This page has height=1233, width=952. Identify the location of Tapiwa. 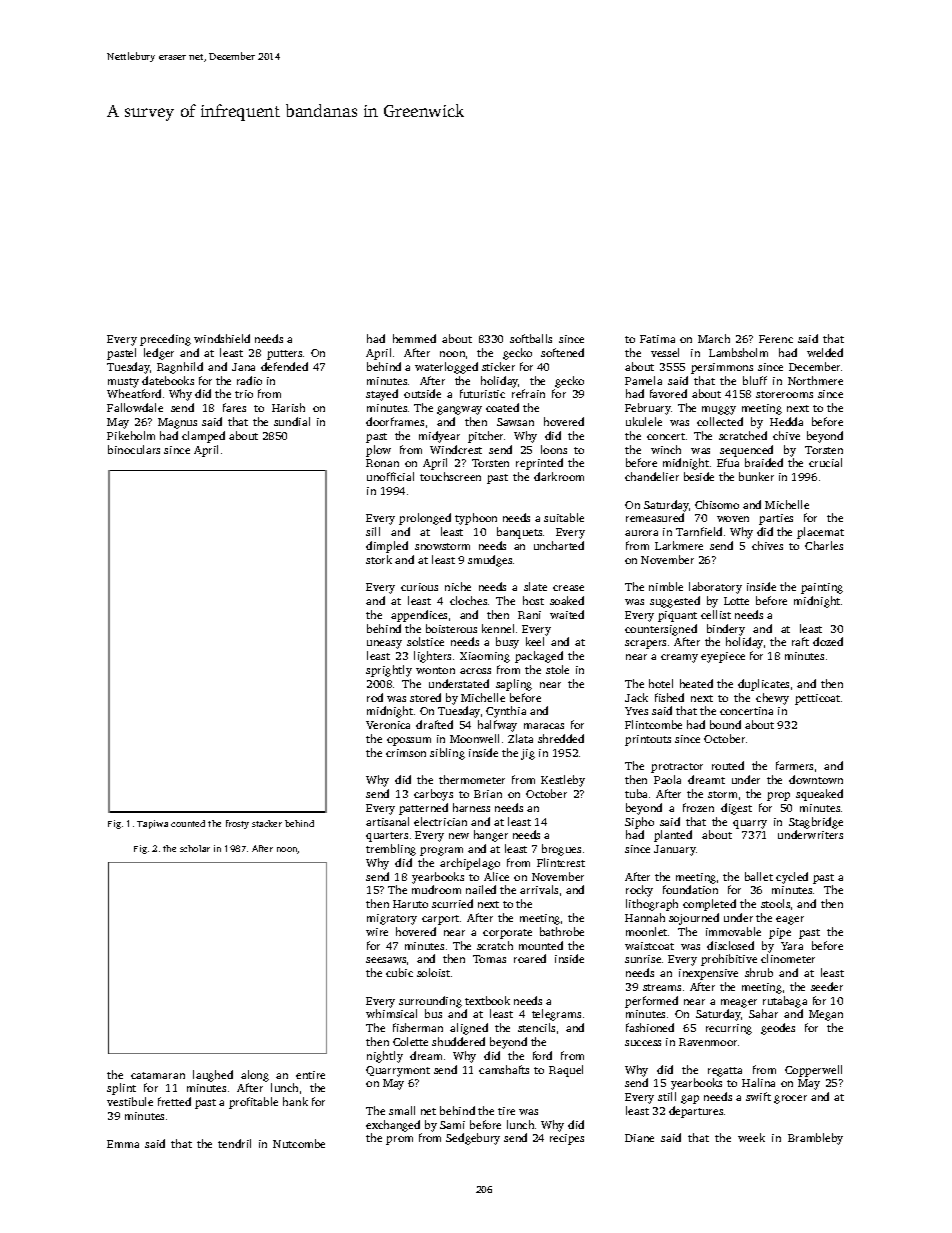
(152, 824).
